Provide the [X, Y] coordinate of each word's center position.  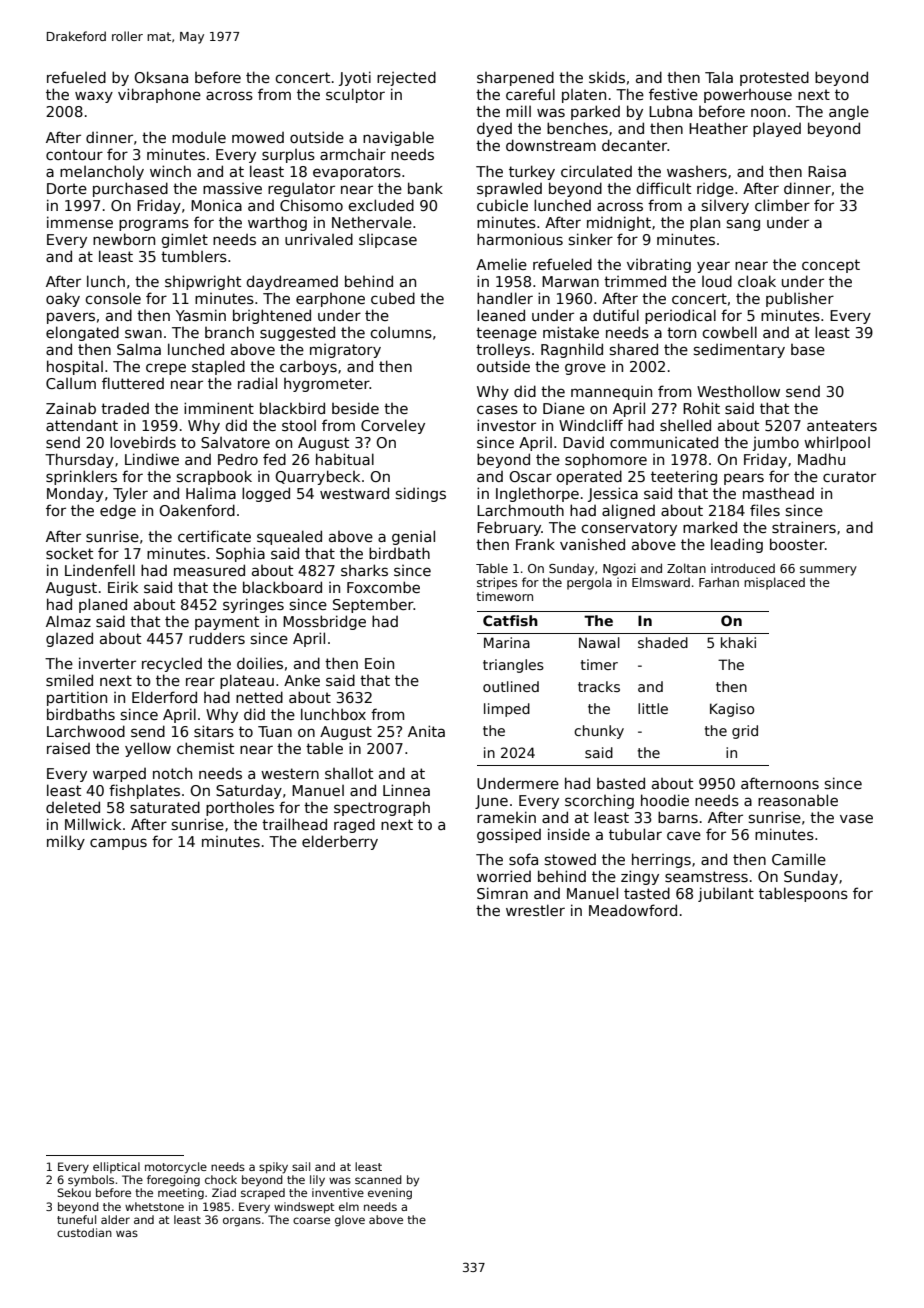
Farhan [719, 582]
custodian [84, 1232]
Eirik [123, 587]
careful [530, 94]
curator [849, 476]
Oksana [161, 77]
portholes [240, 808]
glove [350, 1221]
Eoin [379, 663]
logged [266, 494]
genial [413, 537]
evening [390, 1194]
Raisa [827, 171]
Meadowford [633, 910]
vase [856, 818]
